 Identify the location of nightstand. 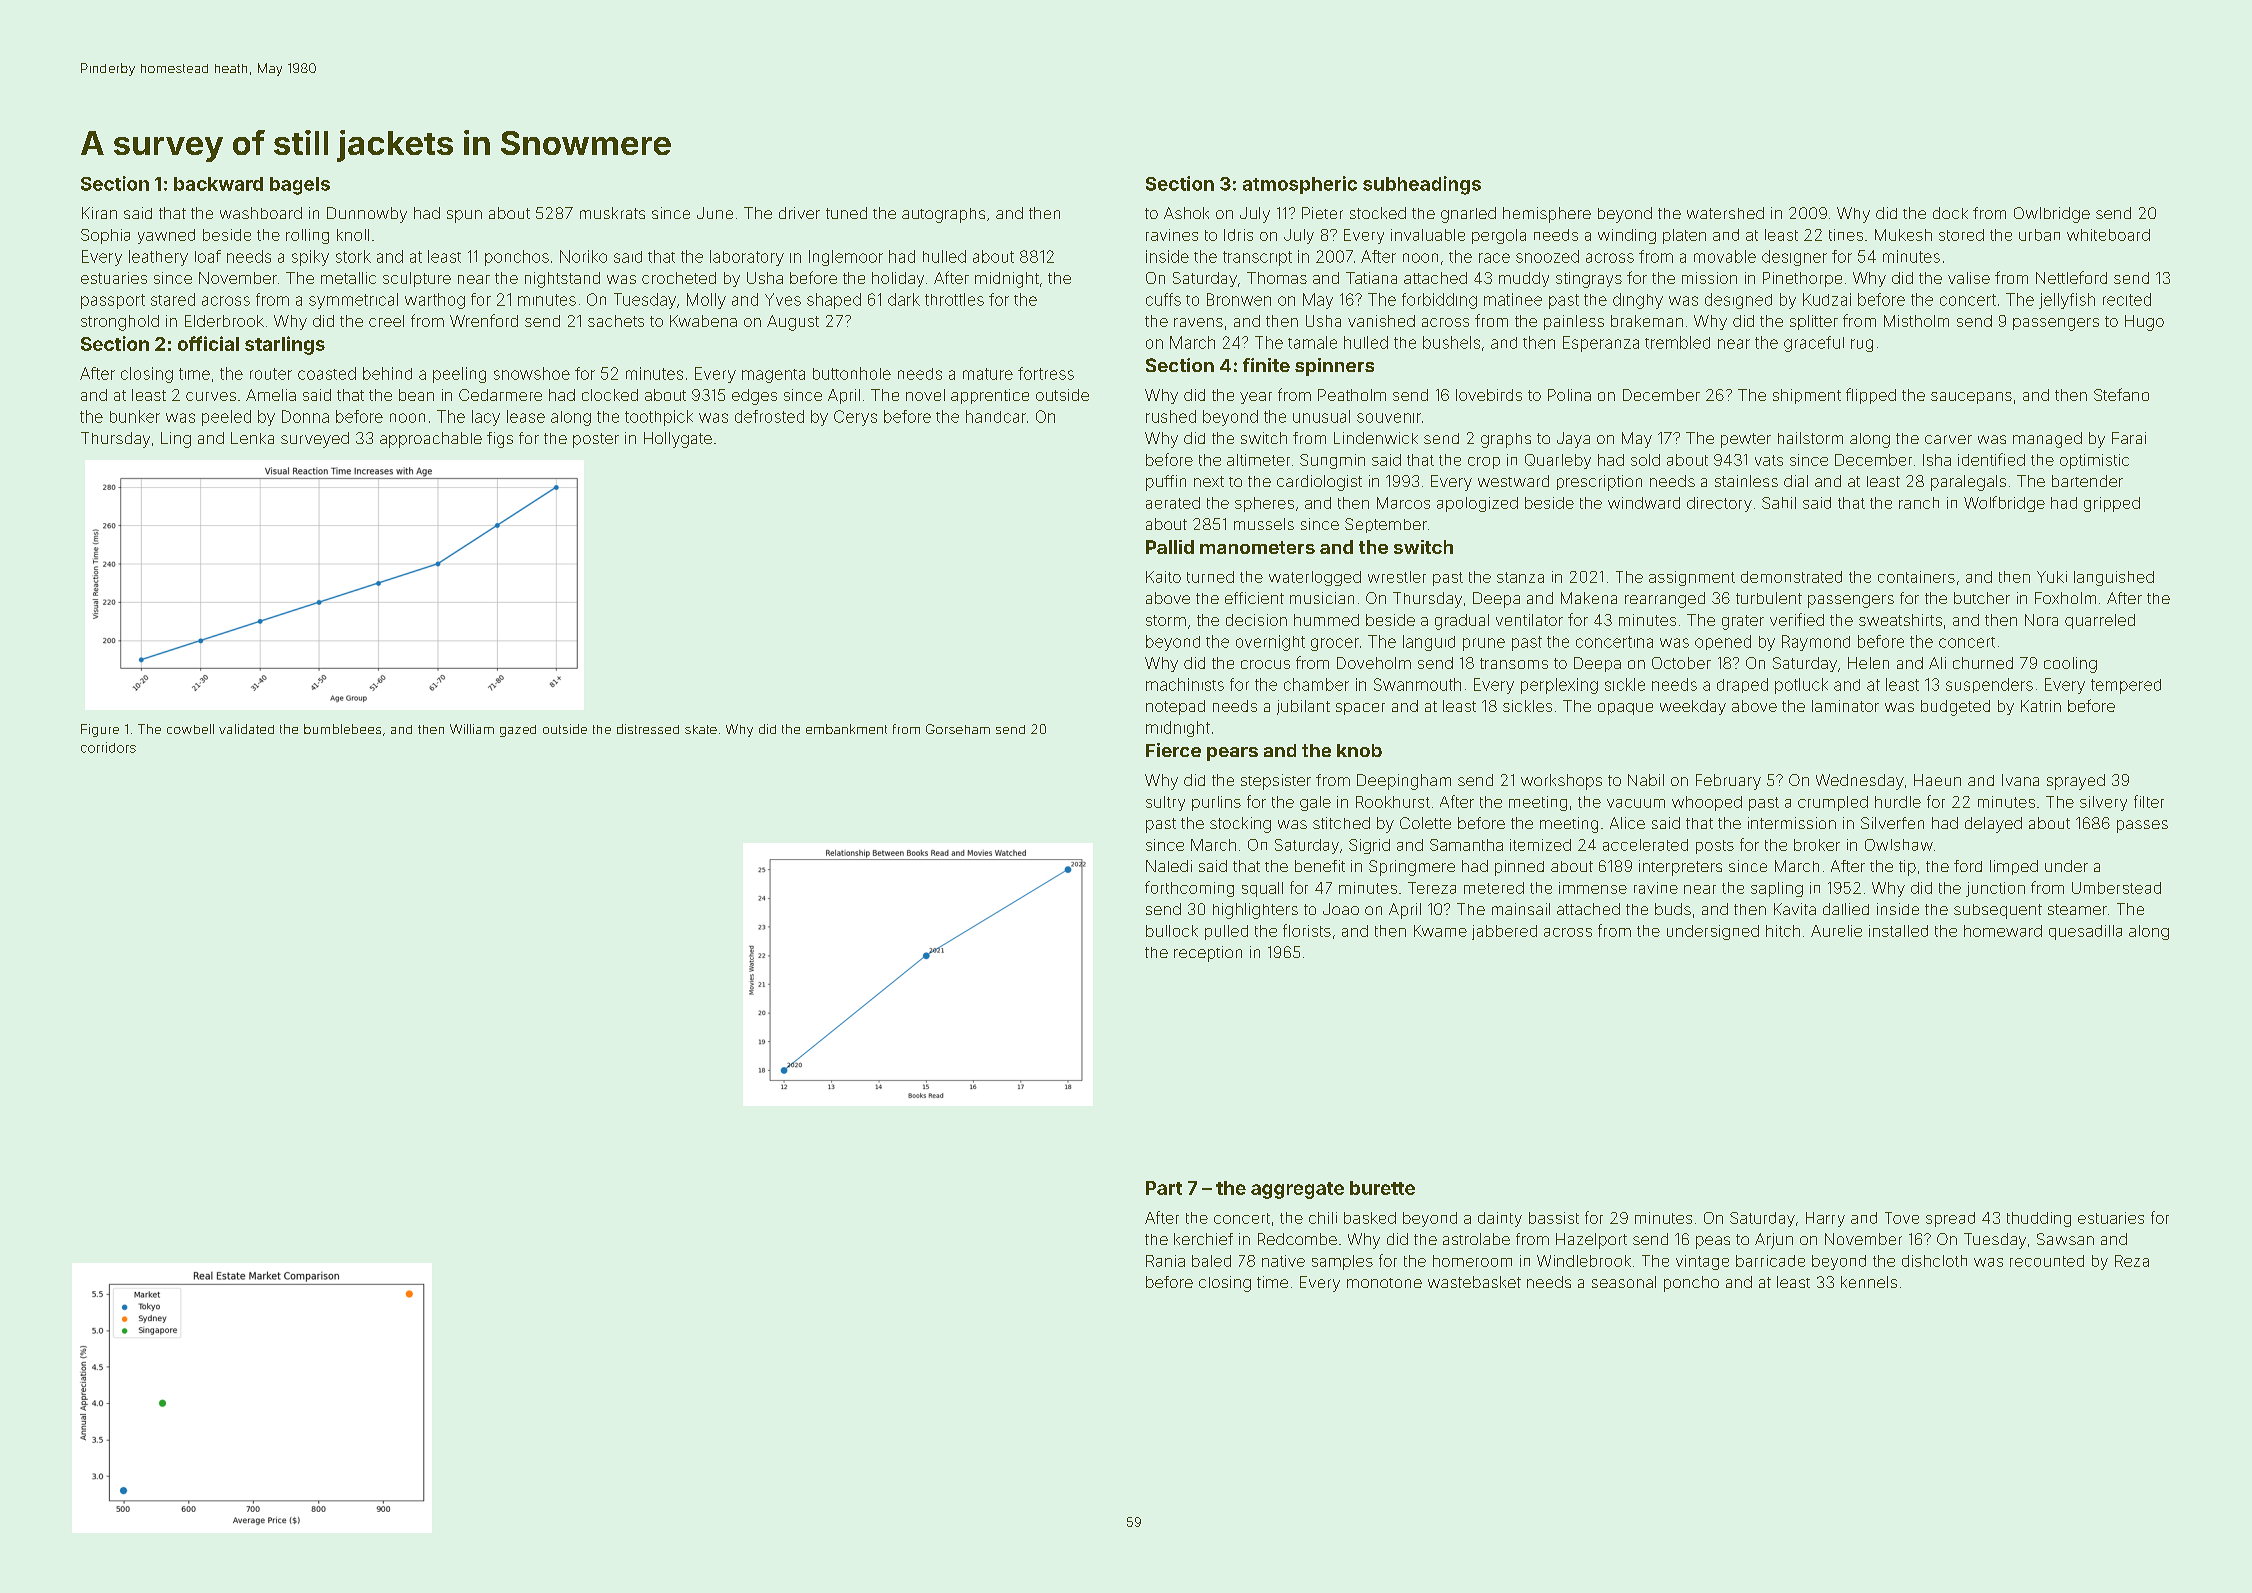
(562, 280).
